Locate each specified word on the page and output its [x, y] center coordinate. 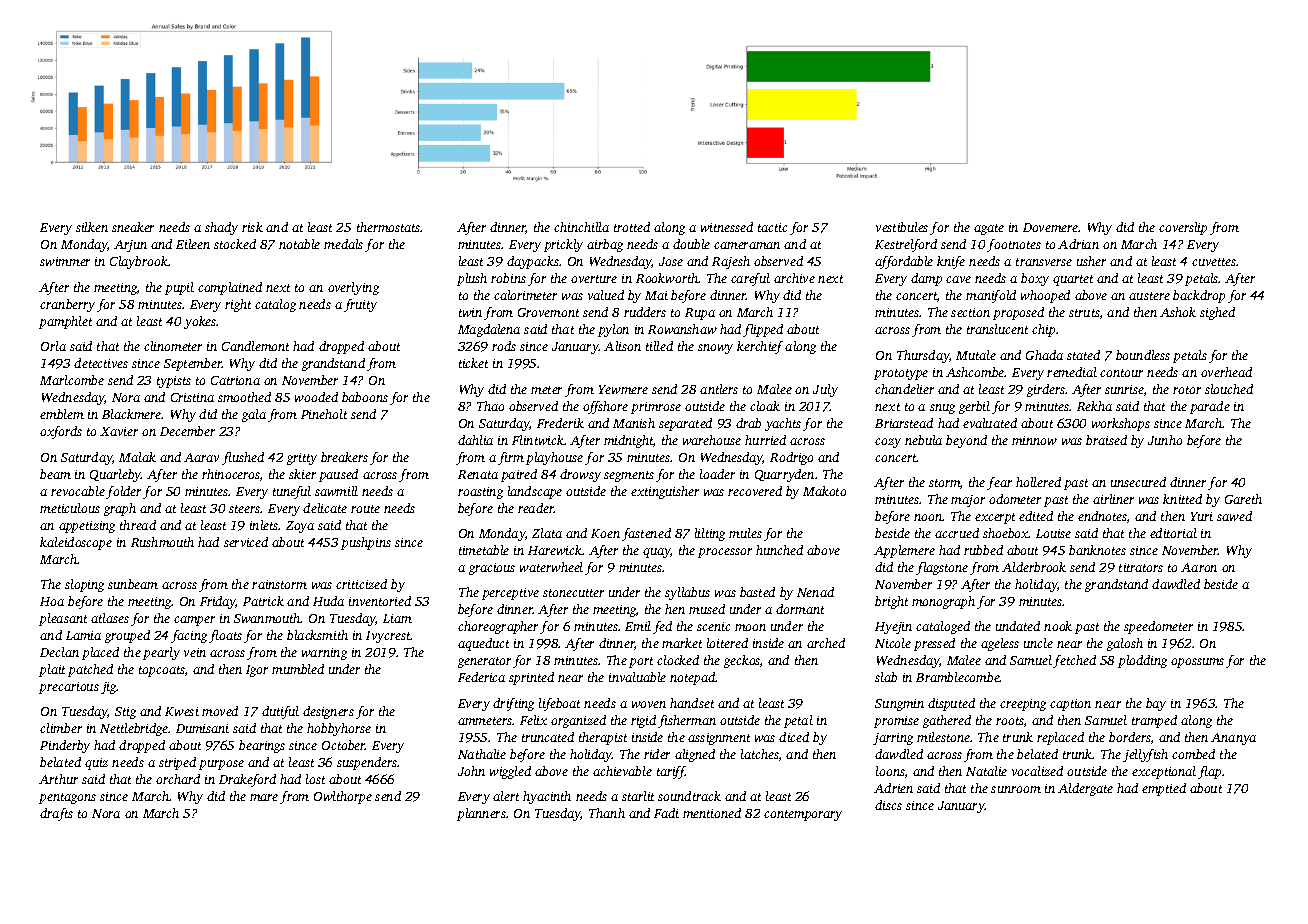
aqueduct [483, 644]
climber [61, 728]
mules [745, 533]
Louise [1053, 533]
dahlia [475, 440]
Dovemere [1050, 227]
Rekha [1094, 406]
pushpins [366, 543]
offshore [605, 407]
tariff [671, 772]
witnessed [727, 227]
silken [92, 227]
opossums [1197, 663]
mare [264, 797]
